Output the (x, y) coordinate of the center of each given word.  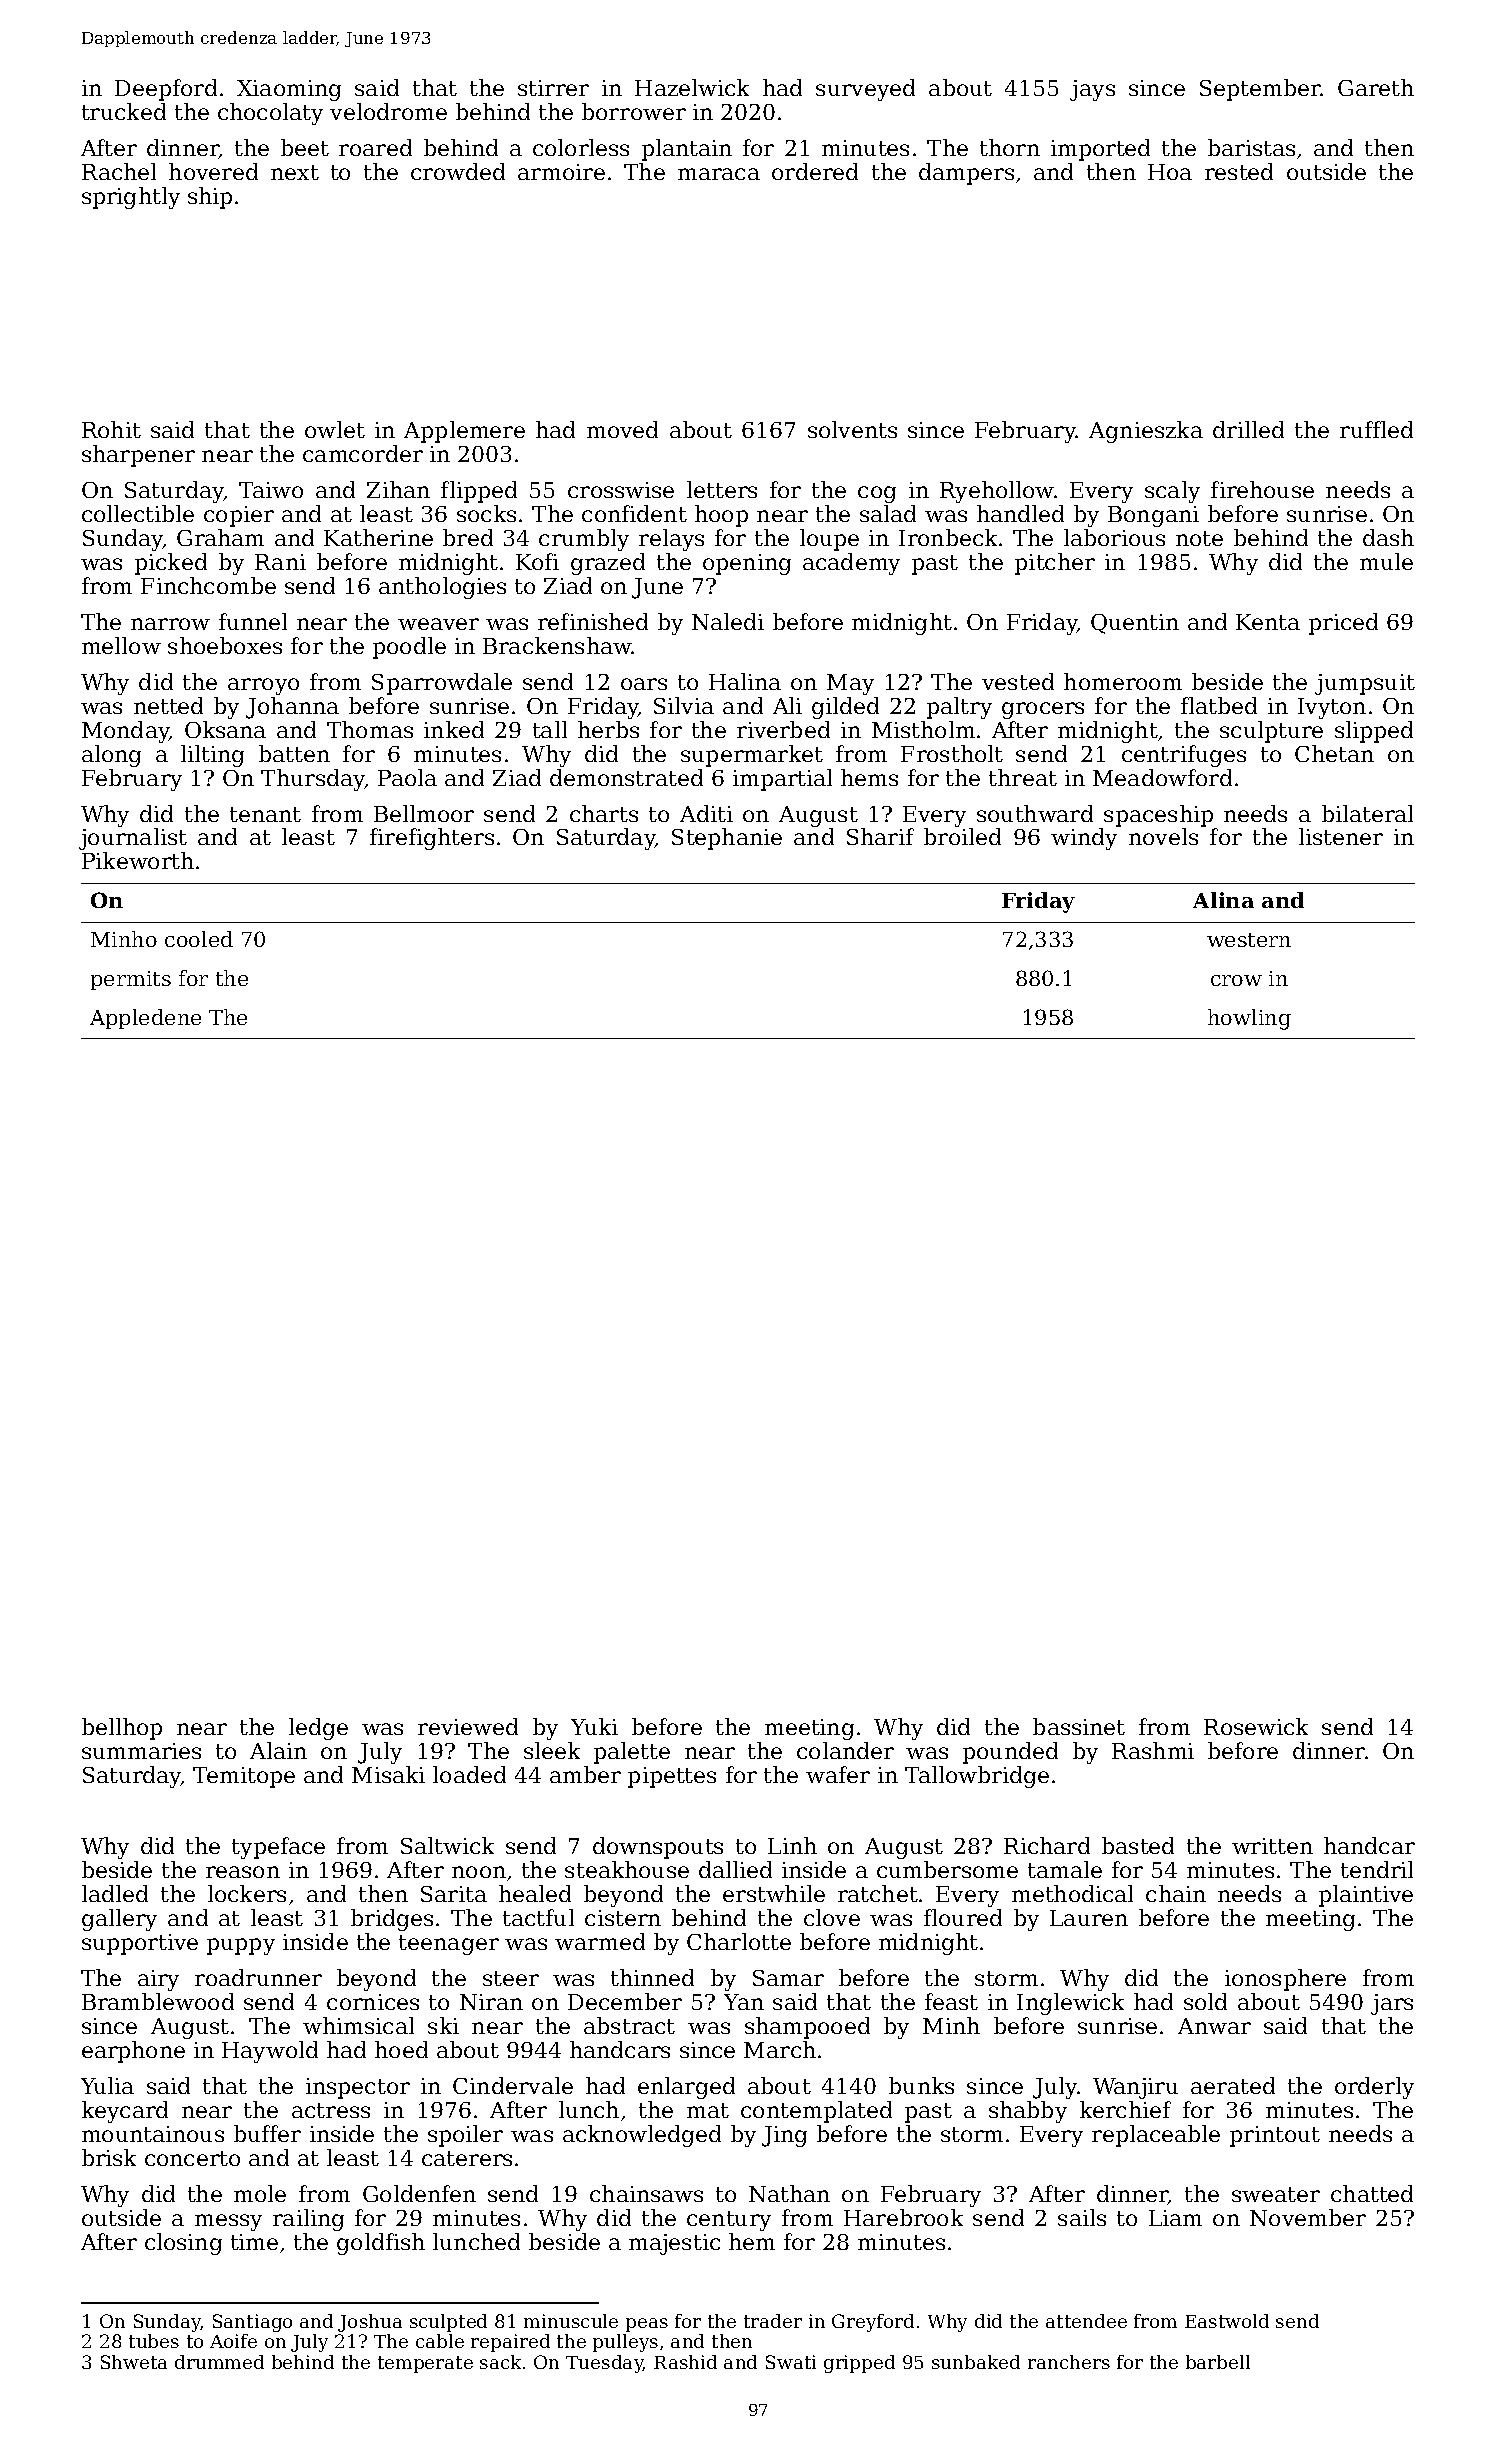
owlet (335, 429)
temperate (425, 2364)
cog (877, 494)
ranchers (1069, 2362)
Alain (278, 1750)
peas (647, 2325)
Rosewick (1256, 1726)
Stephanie (727, 839)
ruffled (1376, 429)
